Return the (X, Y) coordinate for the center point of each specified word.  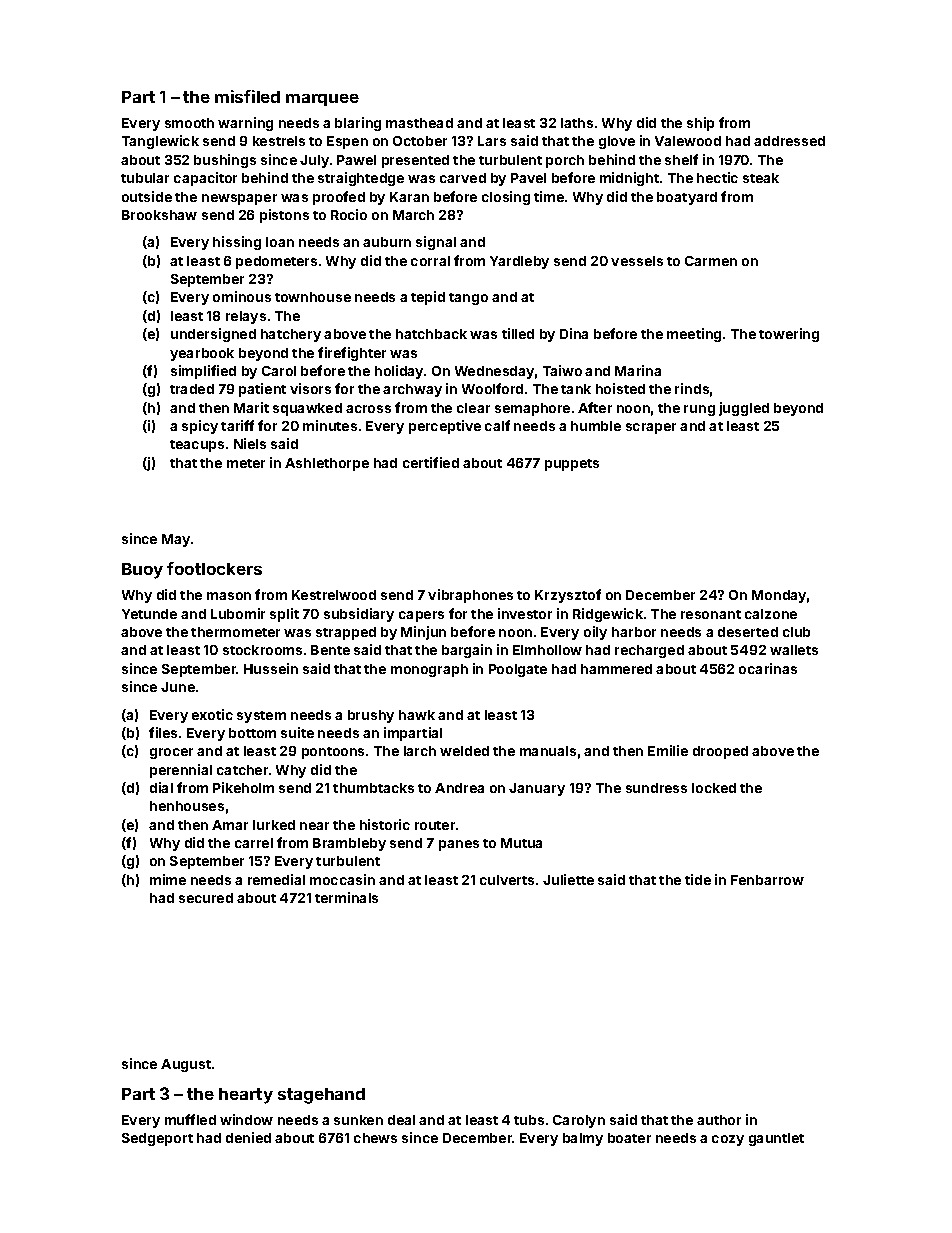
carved (463, 178)
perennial (181, 771)
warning (245, 124)
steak (761, 178)
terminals (346, 897)
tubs (529, 1120)
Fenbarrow (767, 880)
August (186, 1065)
